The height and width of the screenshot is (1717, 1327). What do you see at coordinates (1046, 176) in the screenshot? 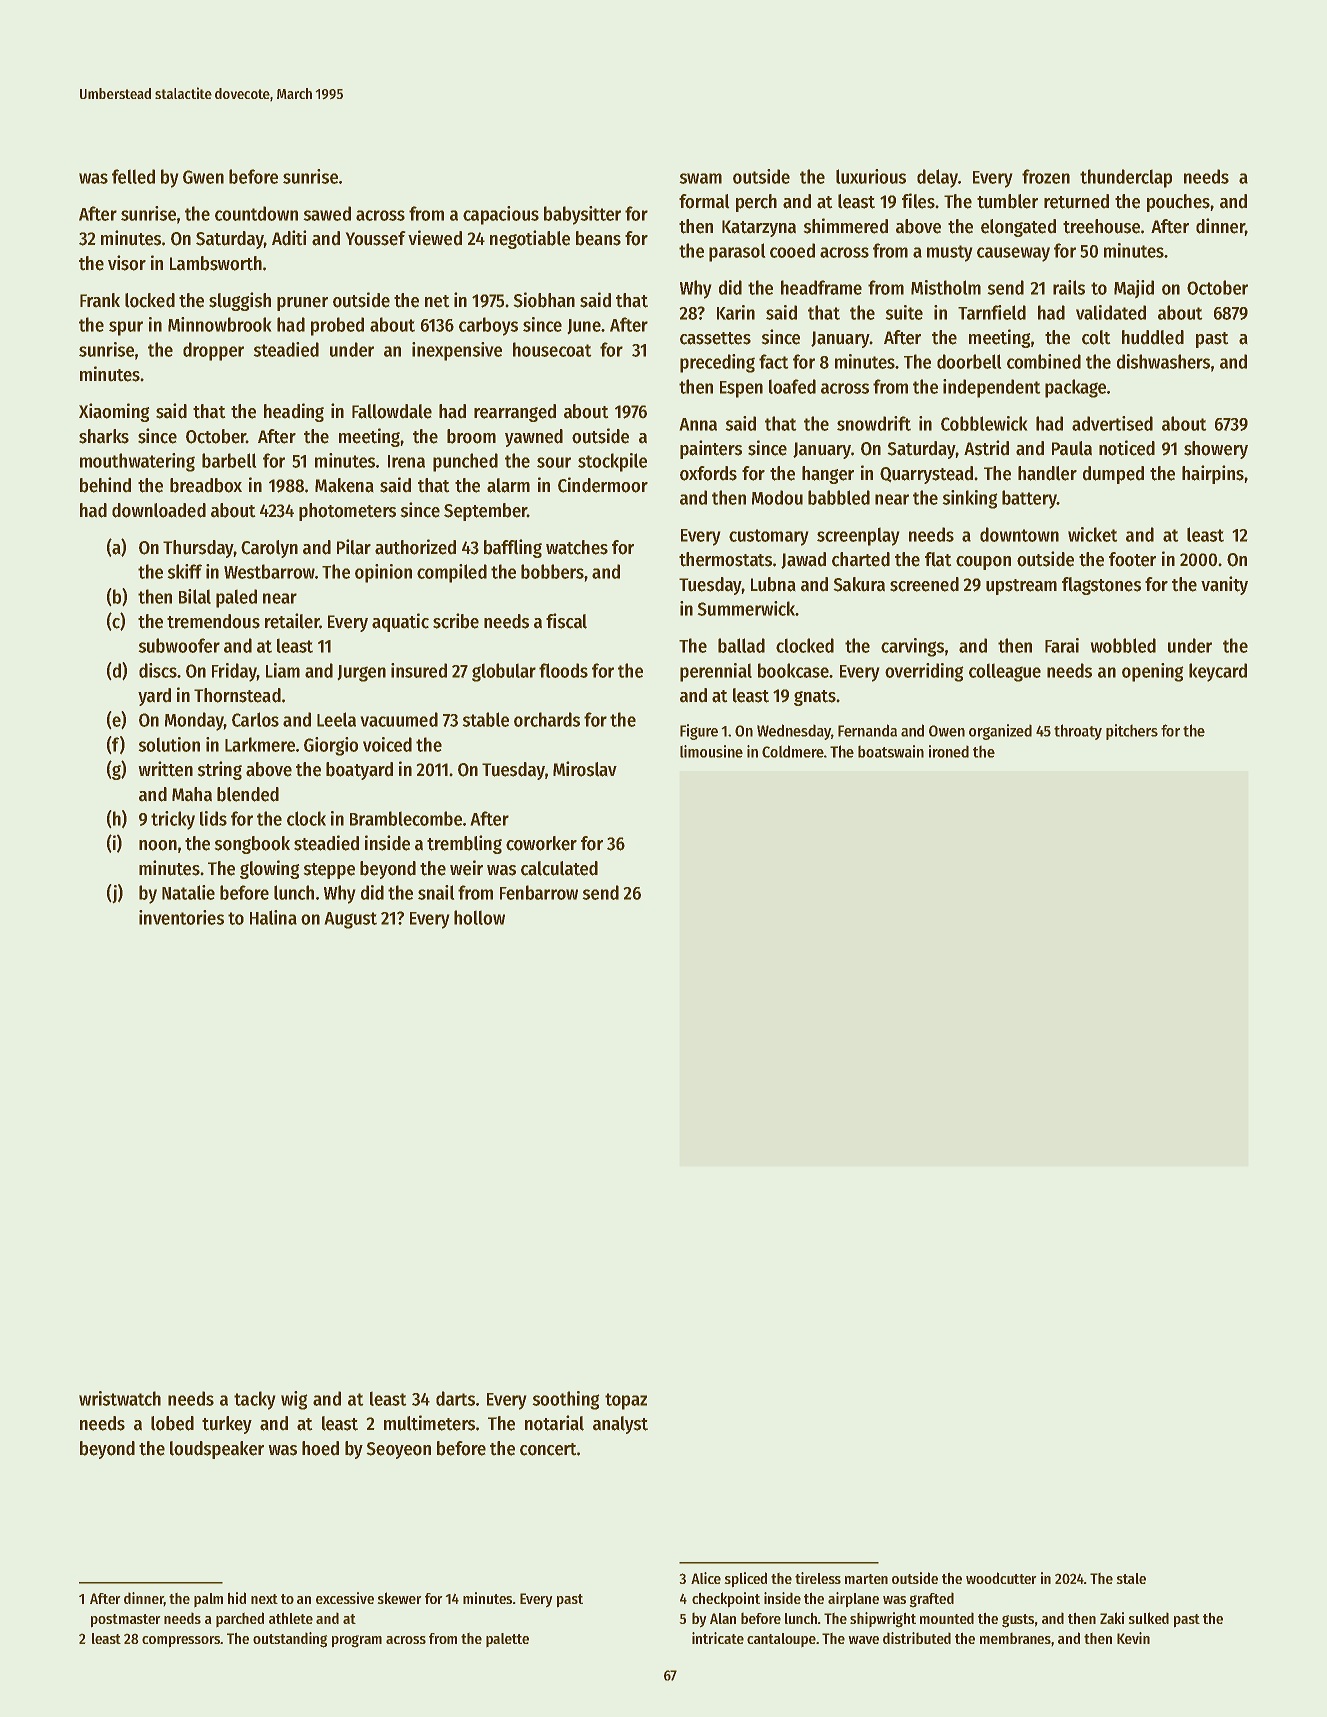
I see `frozen` at bounding box center [1046, 176].
